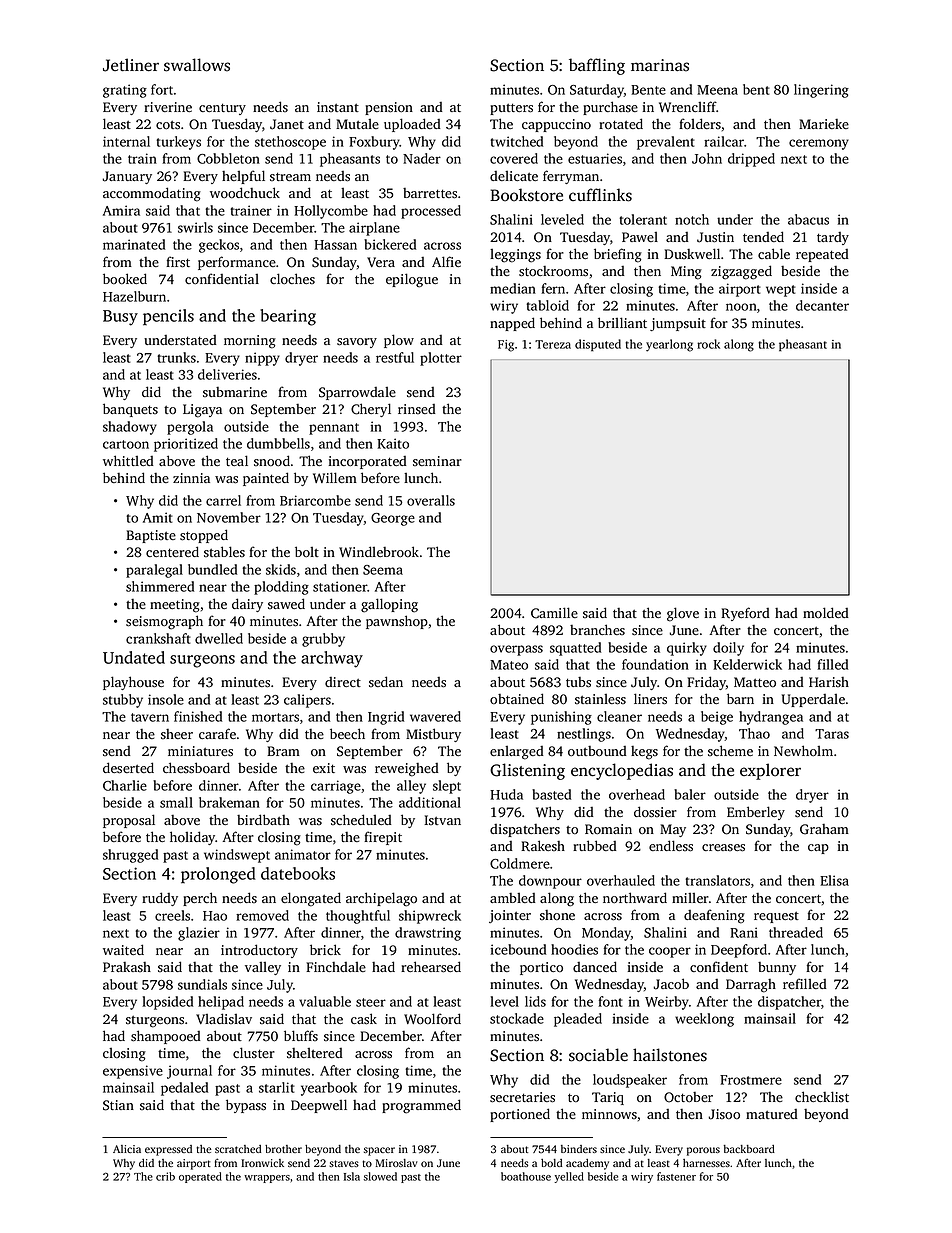  What do you see at coordinates (676, 1176) in the screenshot?
I see `fastener` at bounding box center [676, 1176].
